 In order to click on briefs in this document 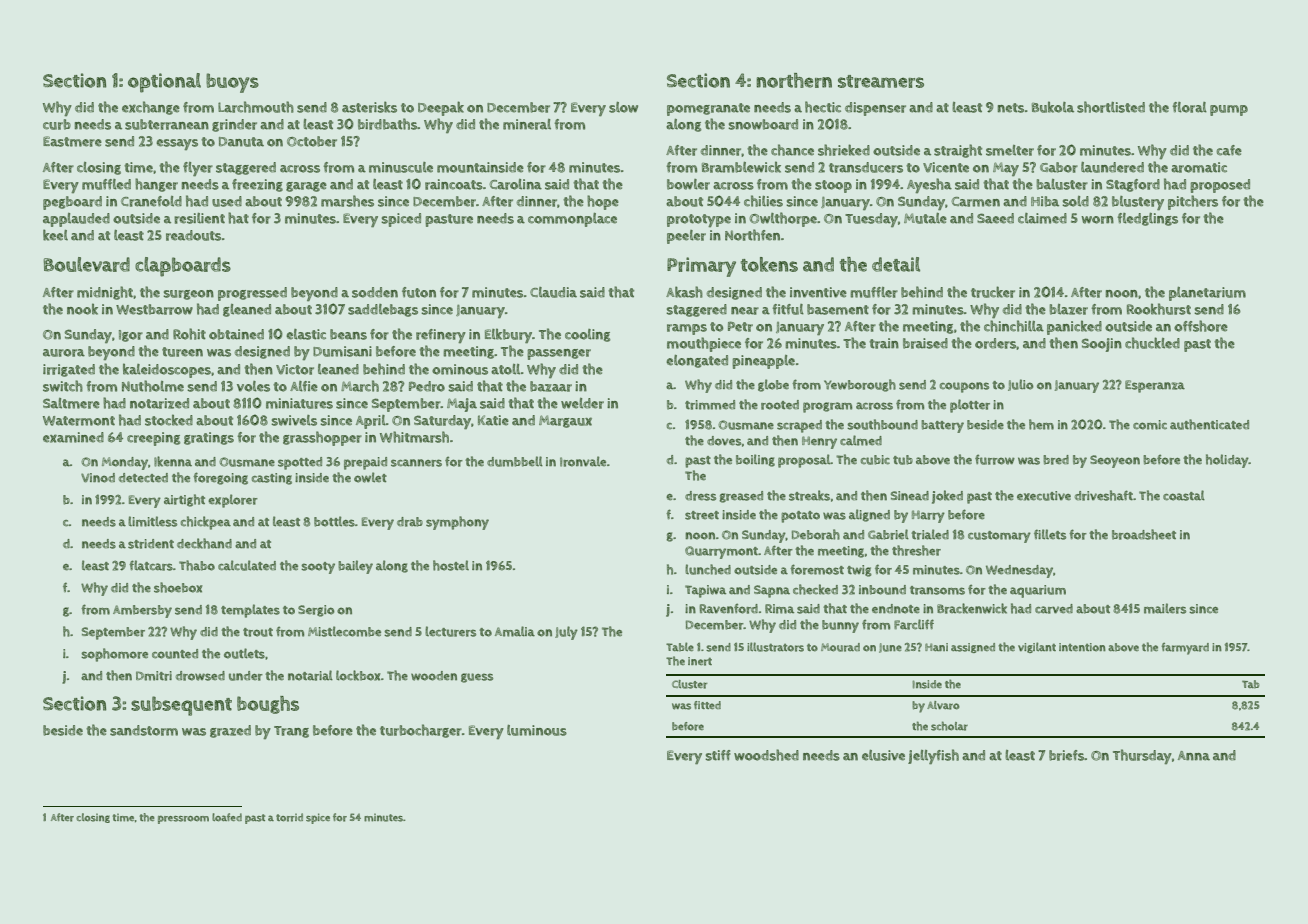, I will do `click(1066, 755)`.
